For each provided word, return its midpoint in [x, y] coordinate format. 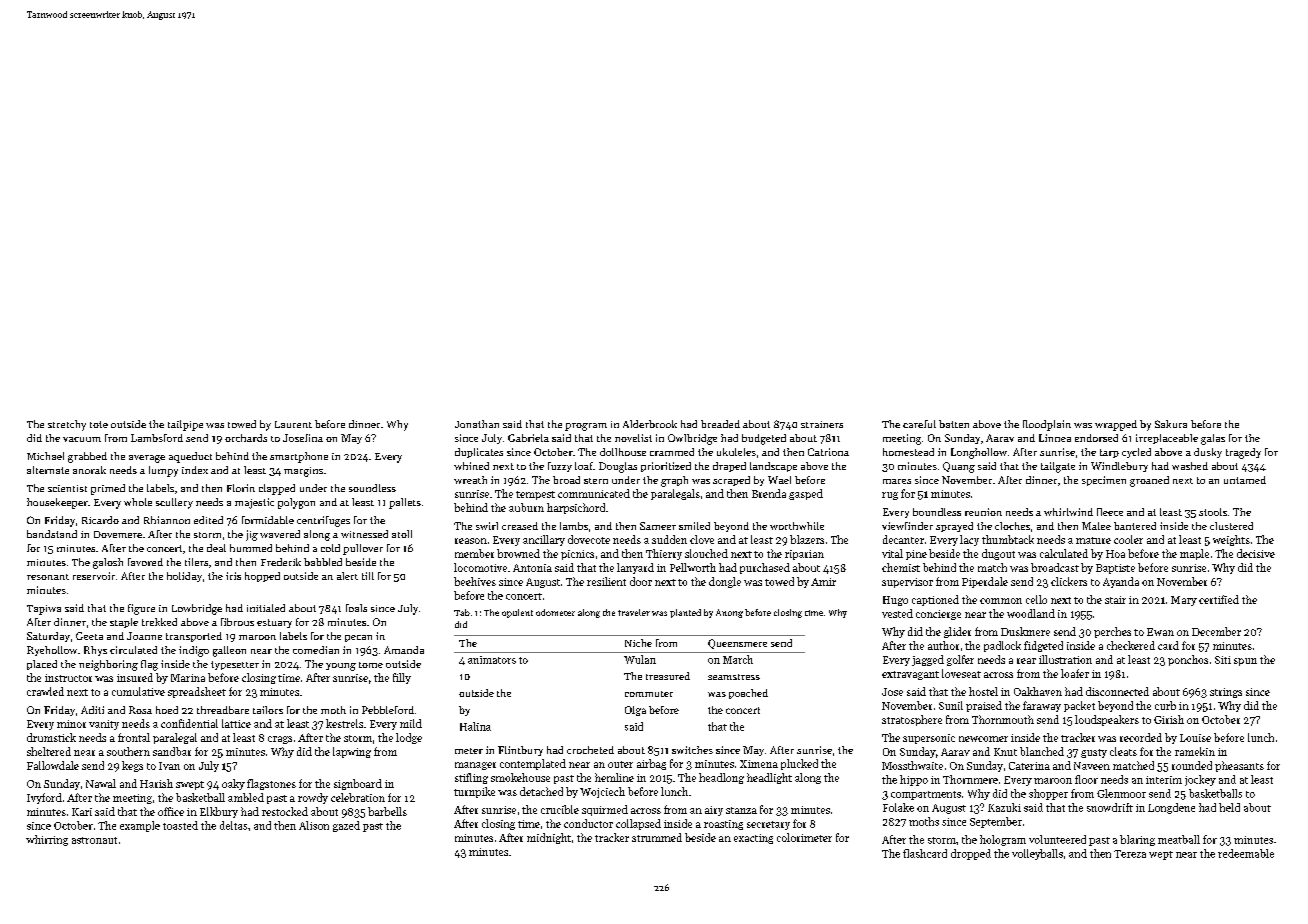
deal [216, 548]
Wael [779, 480]
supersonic [929, 739]
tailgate [1058, 467]
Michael [45, 456]
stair [1115, 600]
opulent [517, 613]
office [171, 811]
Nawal [101, 783]
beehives [475, 581]
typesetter [235, 665]
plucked [799, 764]
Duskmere [1025, 631]
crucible [560, 809]
